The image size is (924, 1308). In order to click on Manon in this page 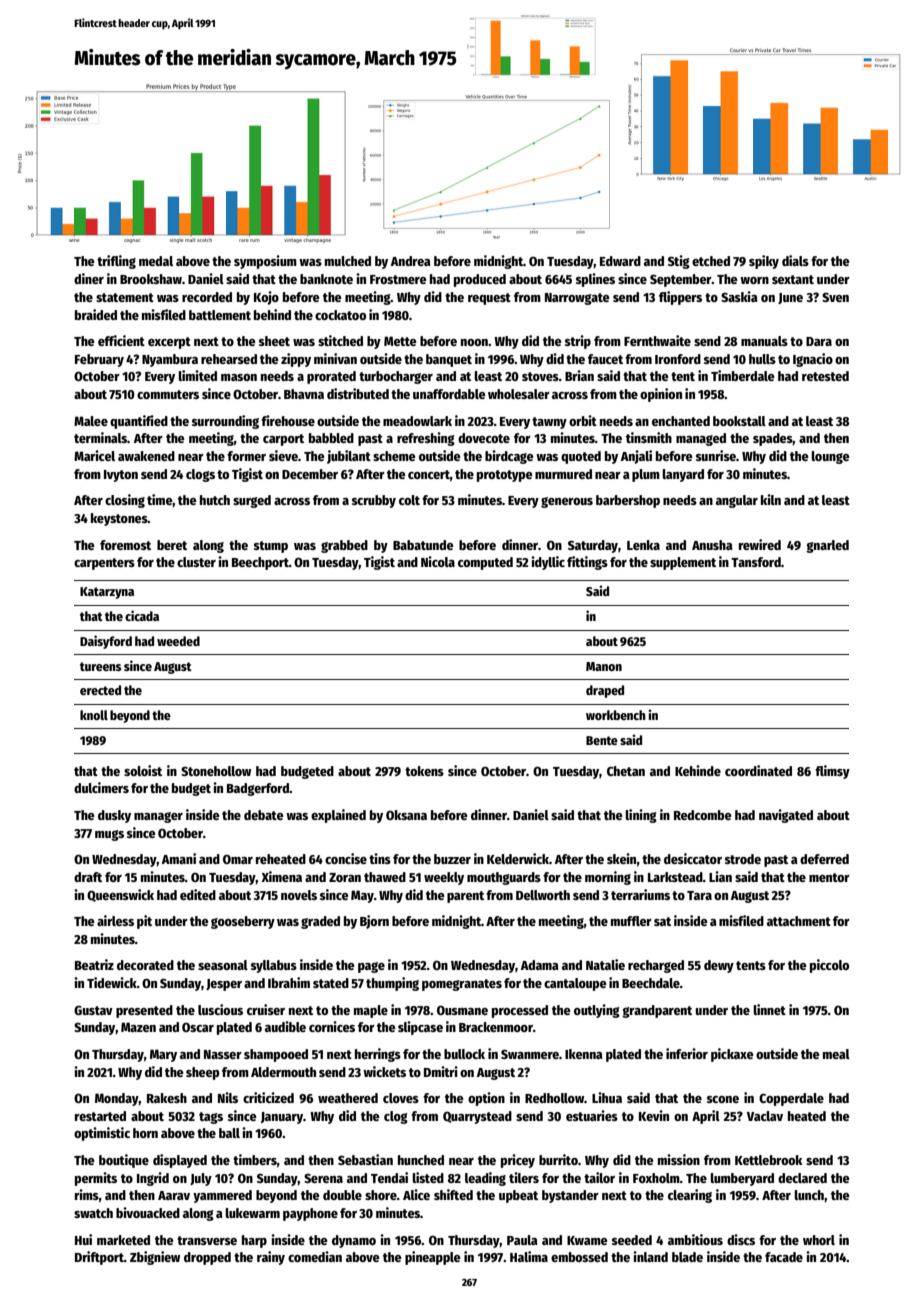, I will do `click(604, 666)`.
